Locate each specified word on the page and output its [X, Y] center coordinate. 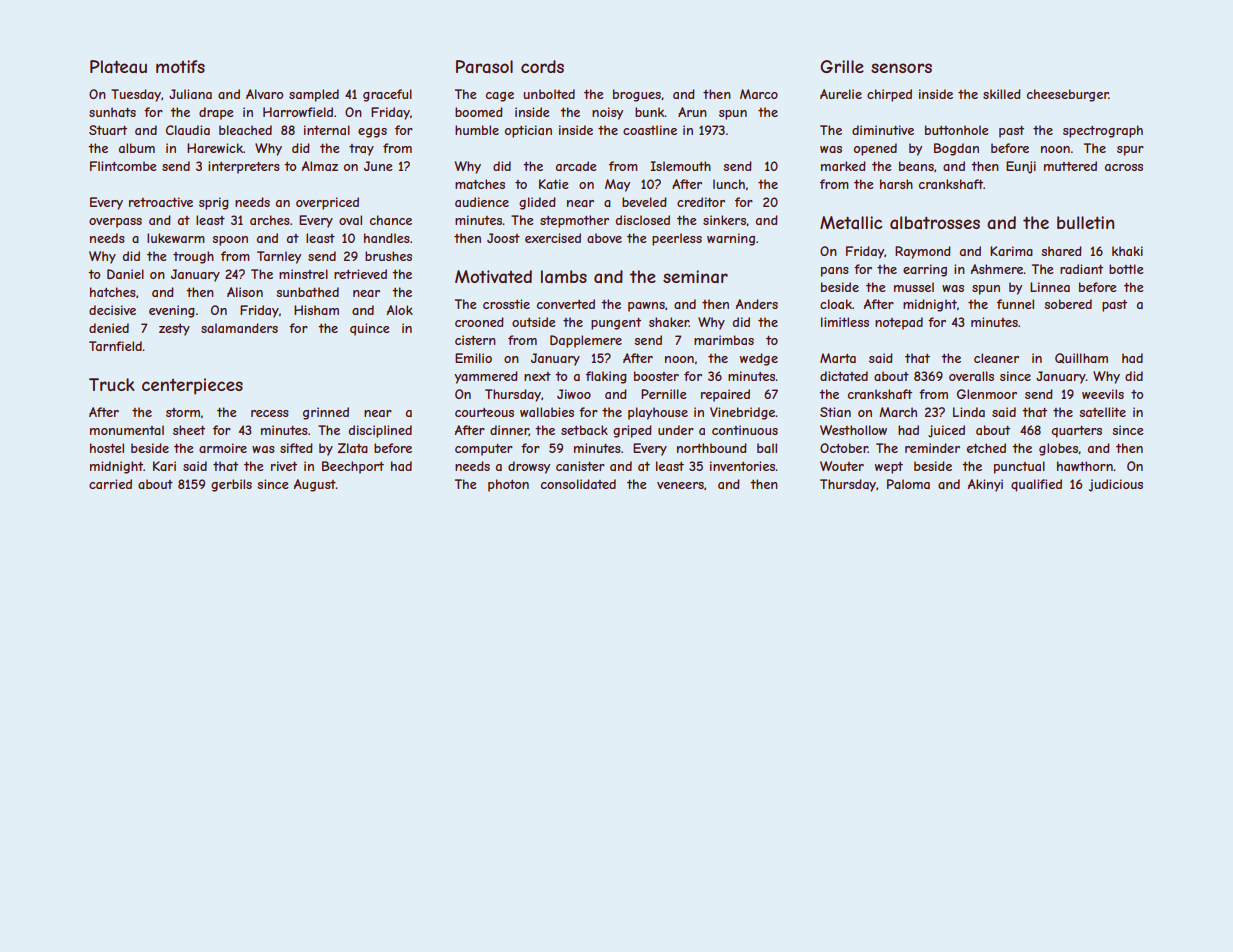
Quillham [1081, 358]
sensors [901, 68]
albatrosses [935, 222]
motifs [180, 66]
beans [916, 166]
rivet [284, 466]
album [137, 148]
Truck [112, 384]
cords [542, 66]
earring [925, 270]
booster [656, 376]
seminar [695, 276]
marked [843, 166]
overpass [115, 223]
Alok [399, 310]
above [604, 238]
